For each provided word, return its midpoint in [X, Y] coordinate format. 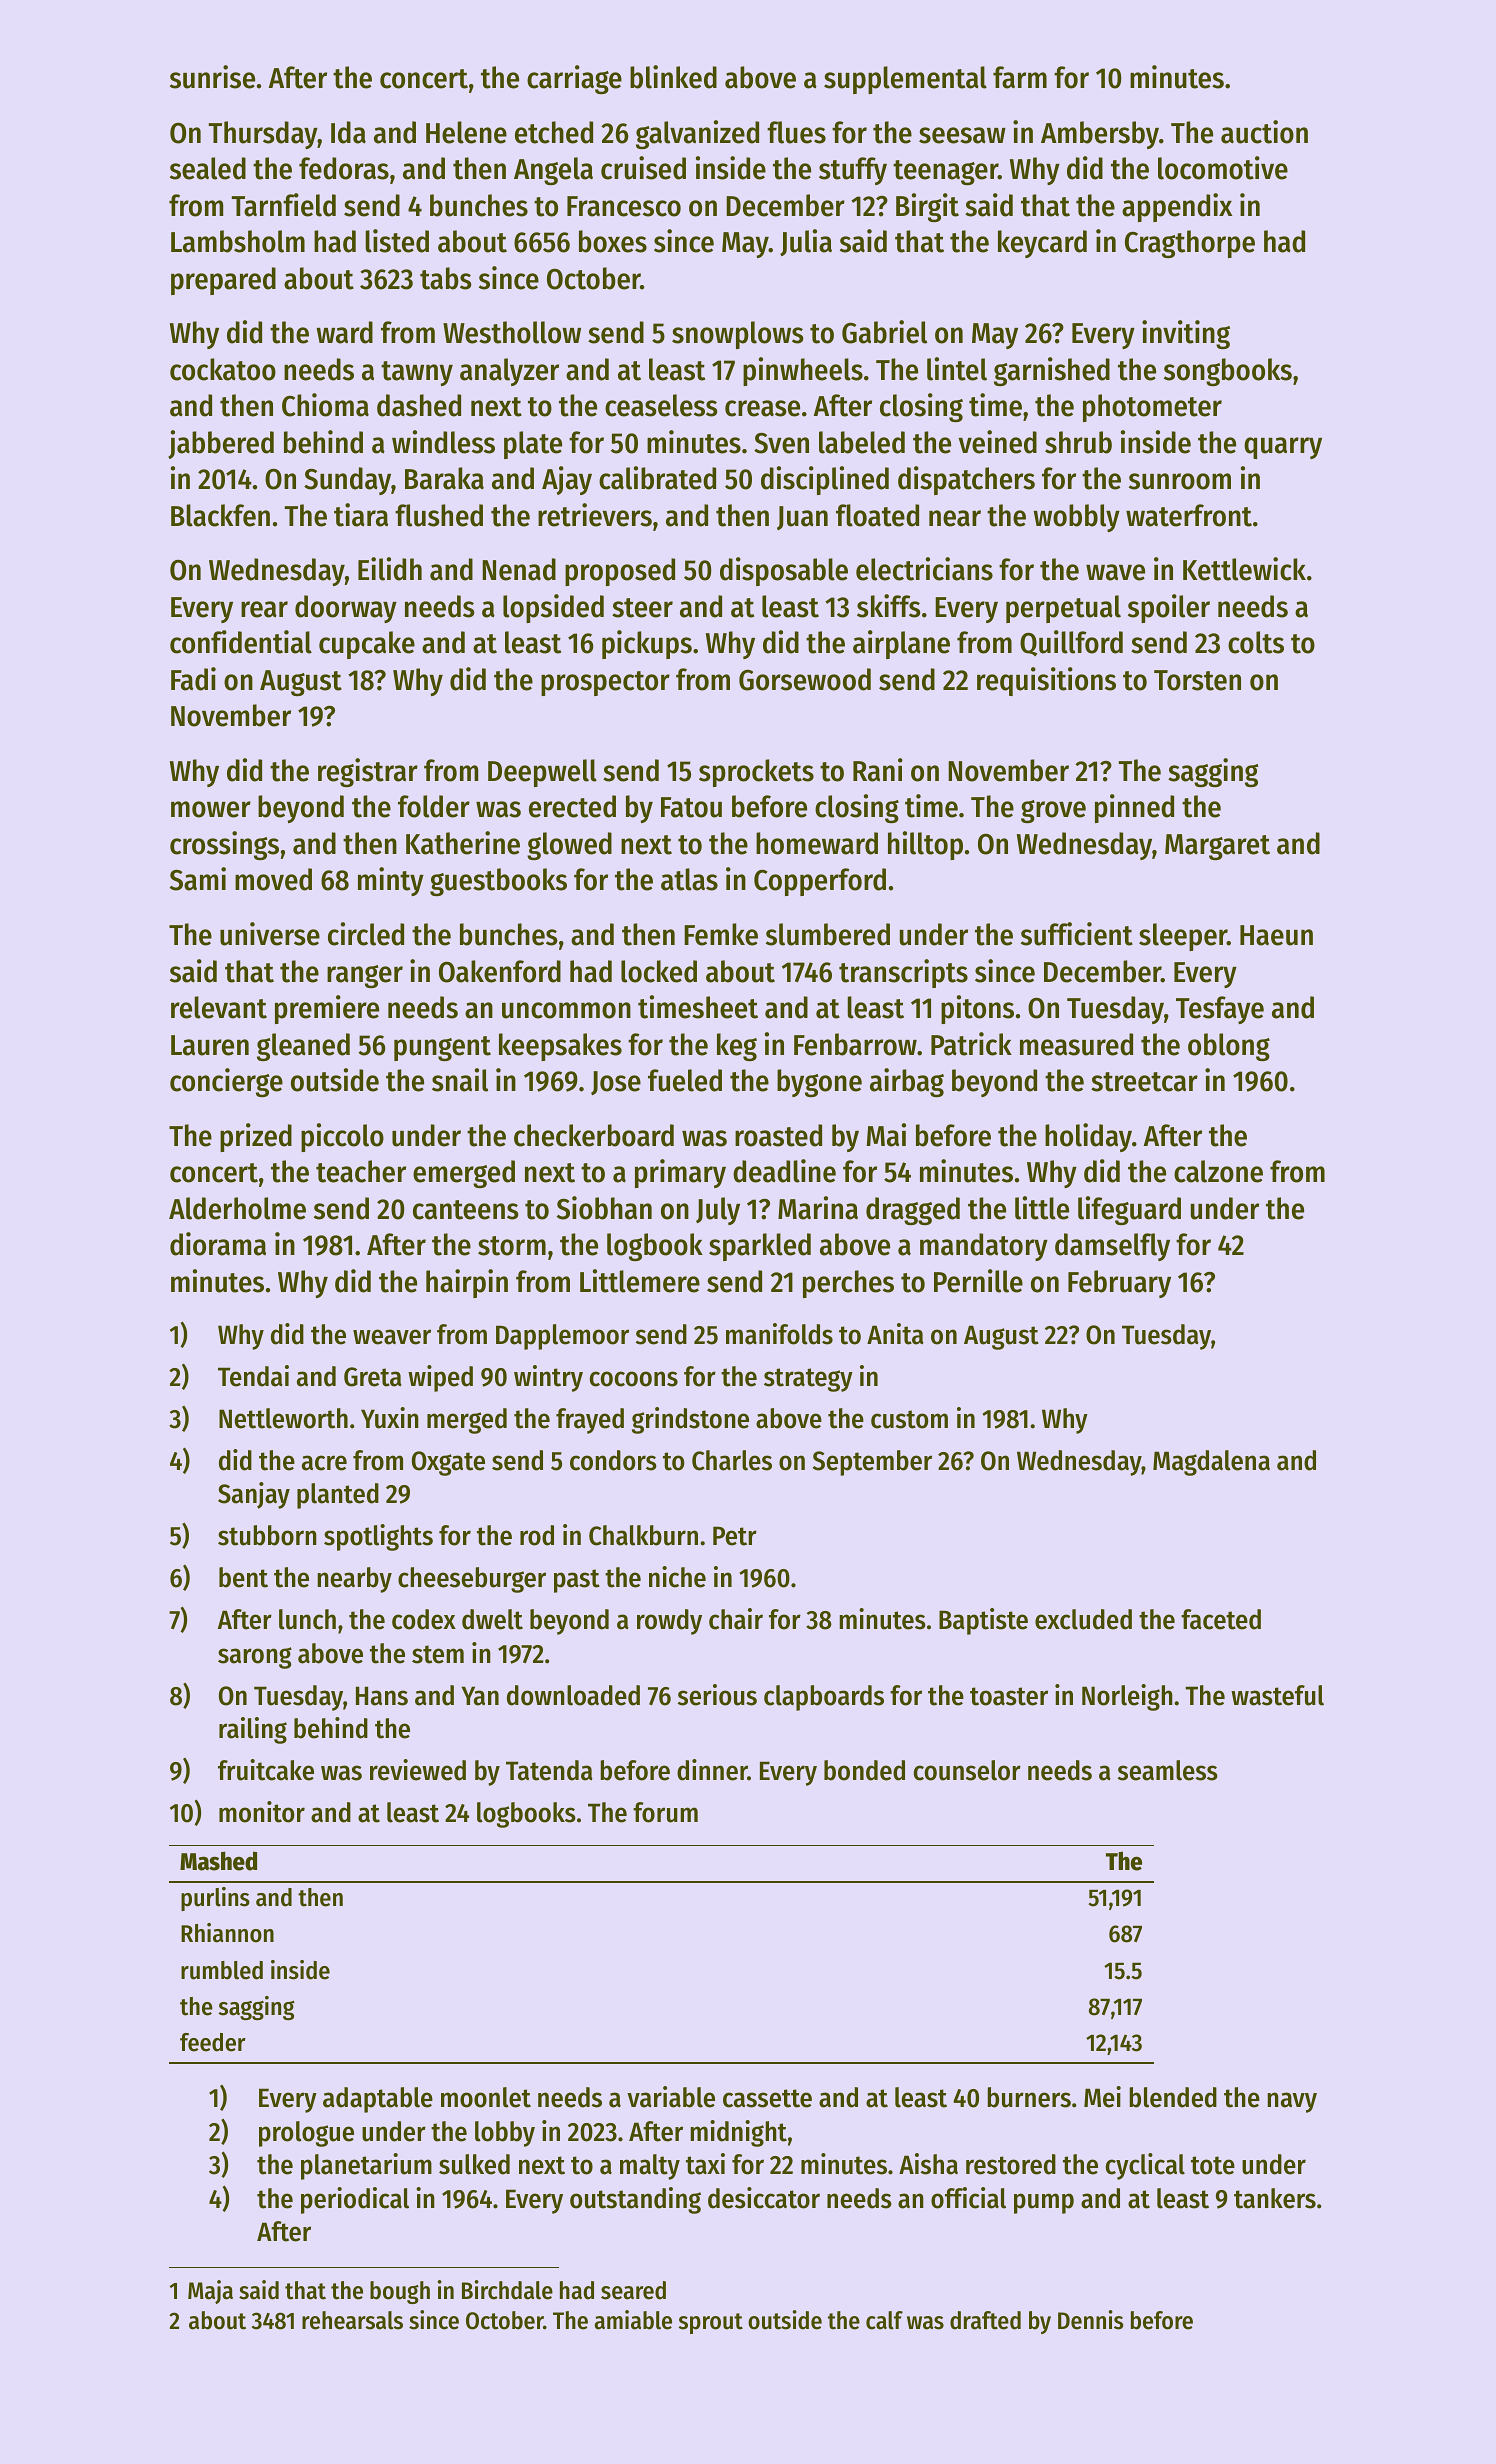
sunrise [212, 77]
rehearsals [352, 2320]
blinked [673, 77]
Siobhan [604, 1208]
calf [884, 2320]
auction [1264, 132]
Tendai [253, 1376]
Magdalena [1211, 1463]
